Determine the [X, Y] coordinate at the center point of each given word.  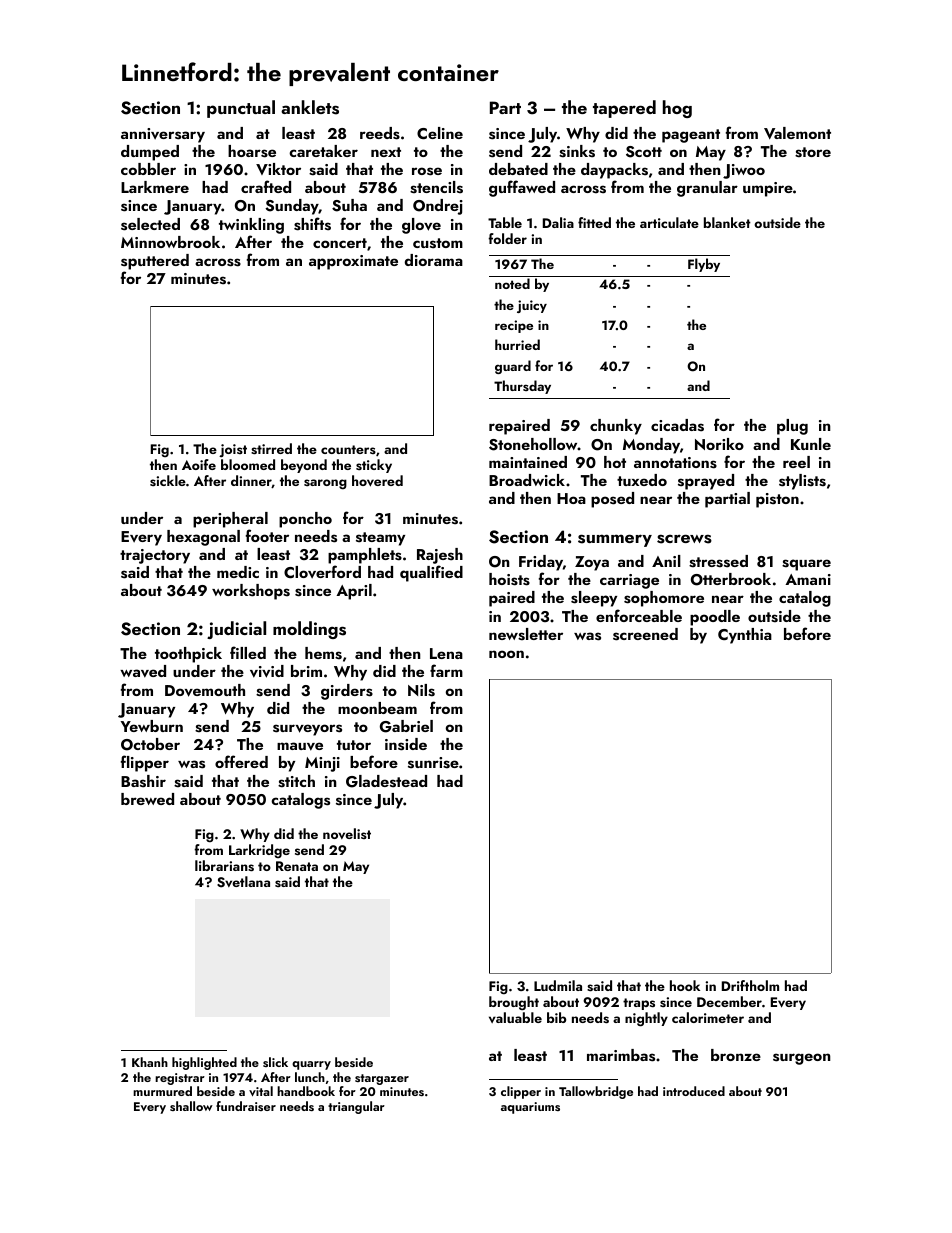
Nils [421, 690]
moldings [309, 630]
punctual [241, 109]
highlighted [204, 1063]
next [386, 152]
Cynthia [745, 636]
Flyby [704, 265]
